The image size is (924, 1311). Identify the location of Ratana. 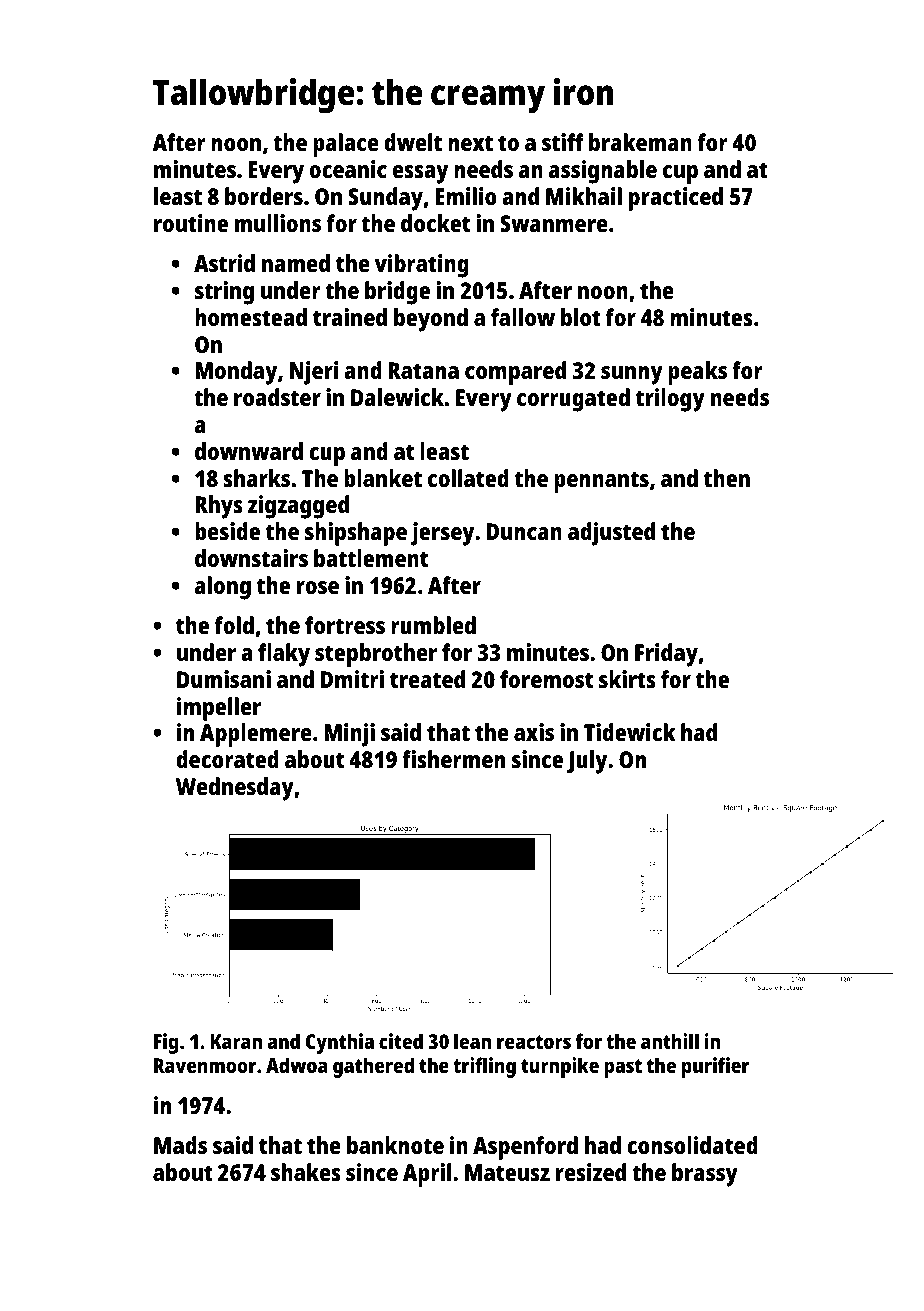
(423, 370).
